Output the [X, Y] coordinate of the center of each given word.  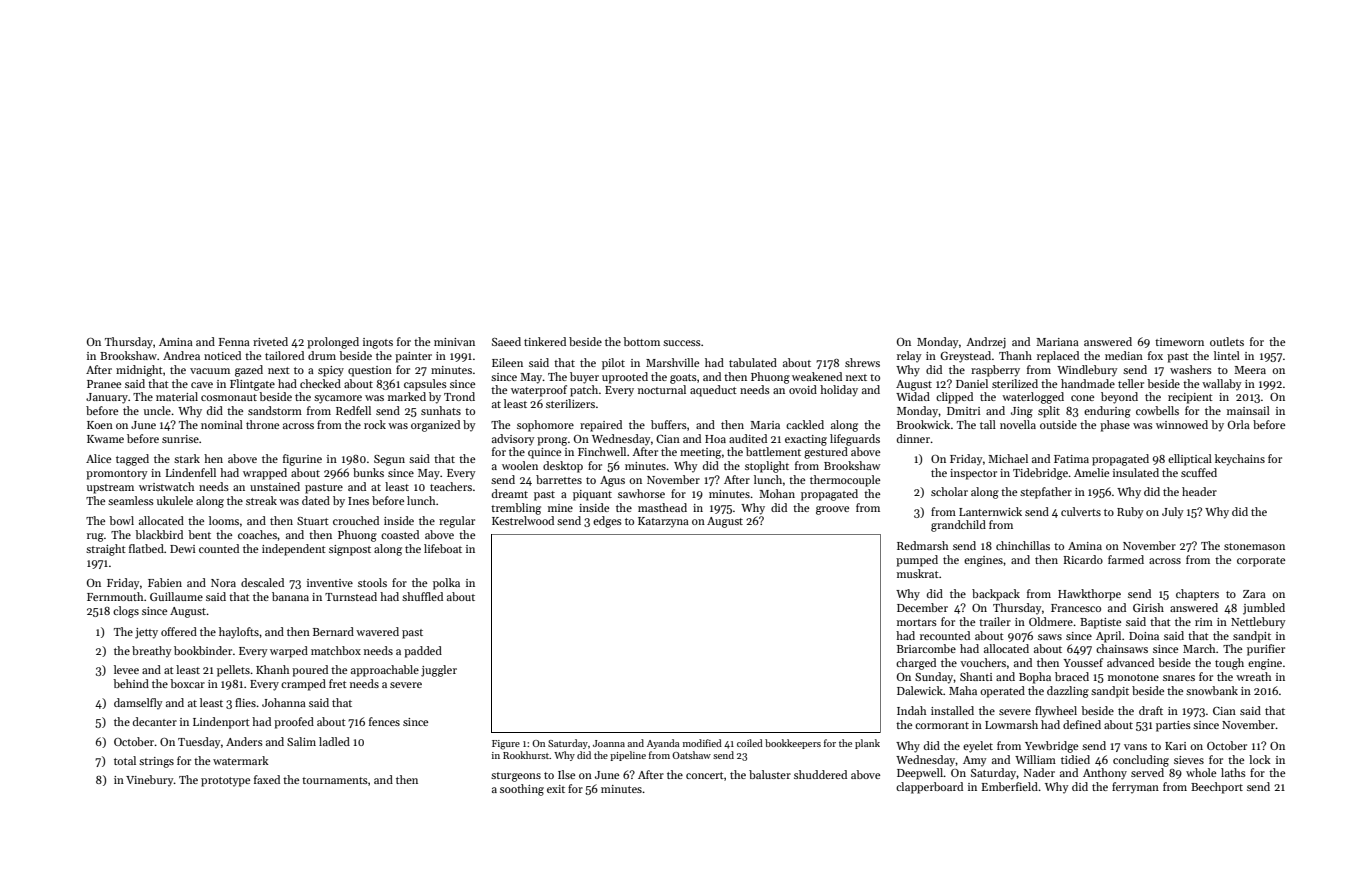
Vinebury [150, 781]
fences [384, 721]
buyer [584, 378]
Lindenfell [191, 472]
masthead [662, 507]
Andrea [181, 355]
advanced [1130, 662]
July [1172, 513]
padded [423, 652]
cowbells [1157, 410]
